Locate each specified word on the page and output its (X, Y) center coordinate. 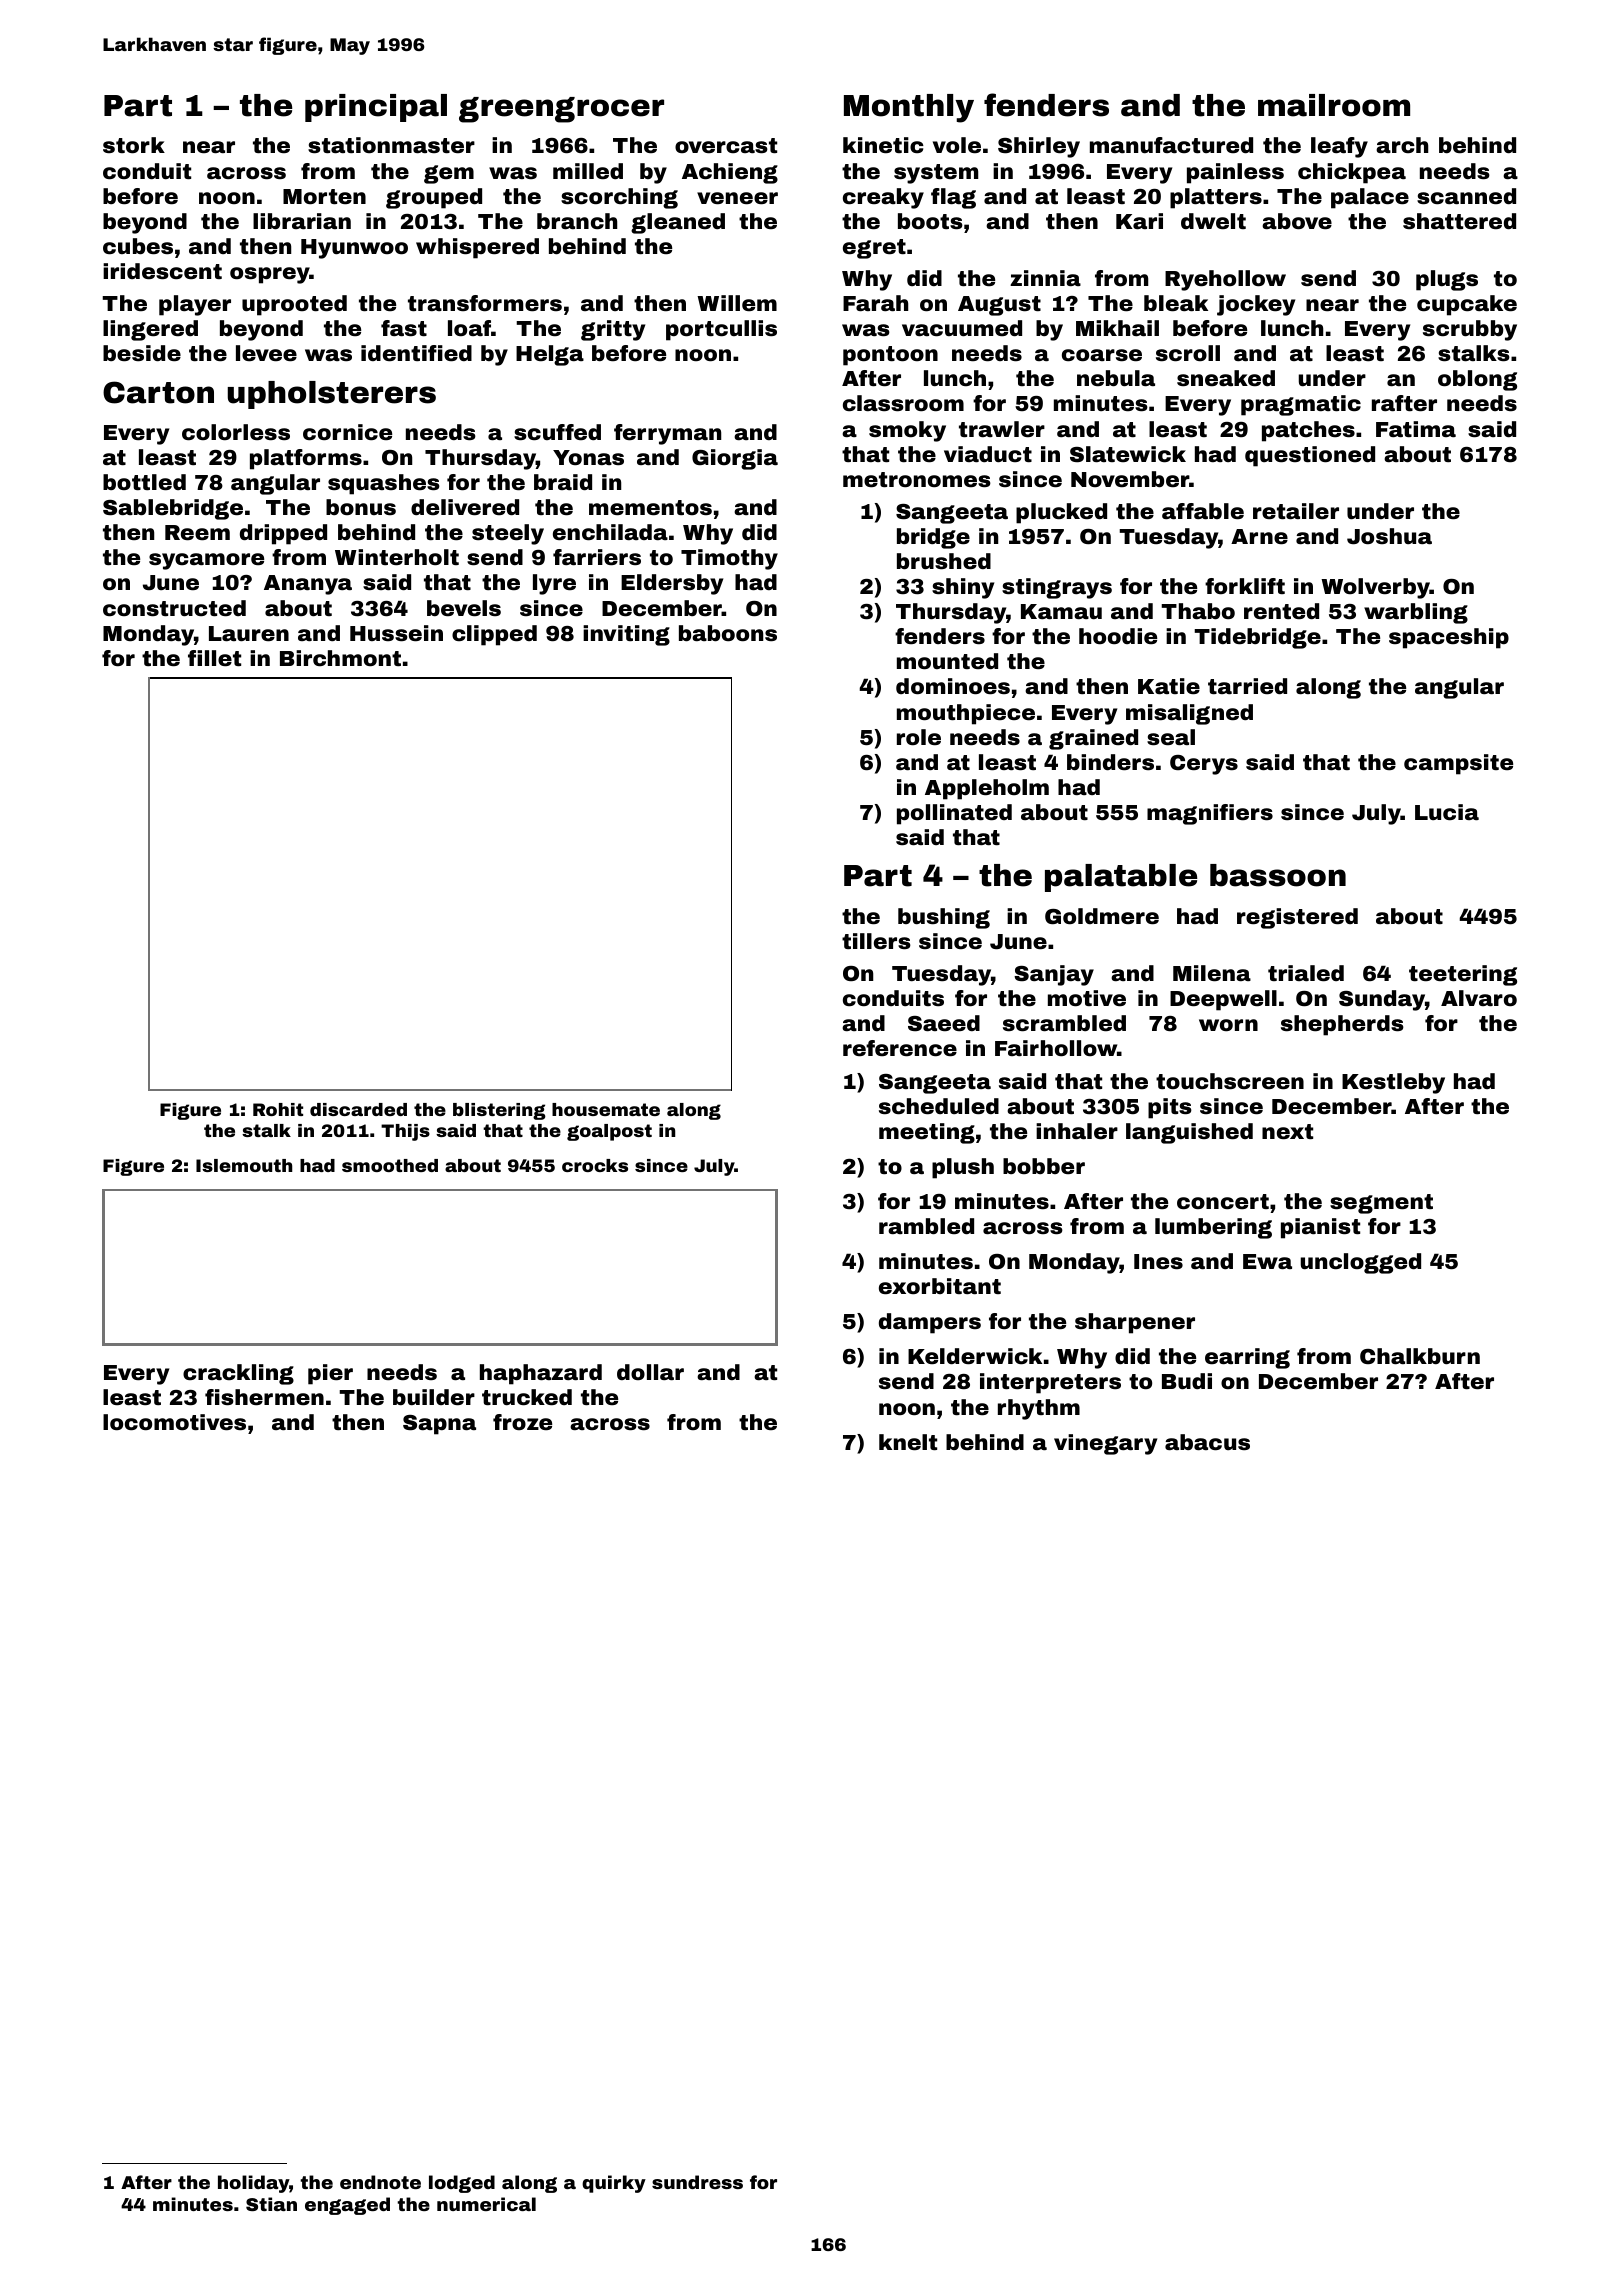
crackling (238, 1374)
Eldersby (672, 584)
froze (522, 1422)
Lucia (1447, 812)
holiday (253, 2184)
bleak (1176, 303)
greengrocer (561, 110)
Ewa (1267, 1261)
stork (134, 145)
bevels (464, 608)
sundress (697, 2182)
